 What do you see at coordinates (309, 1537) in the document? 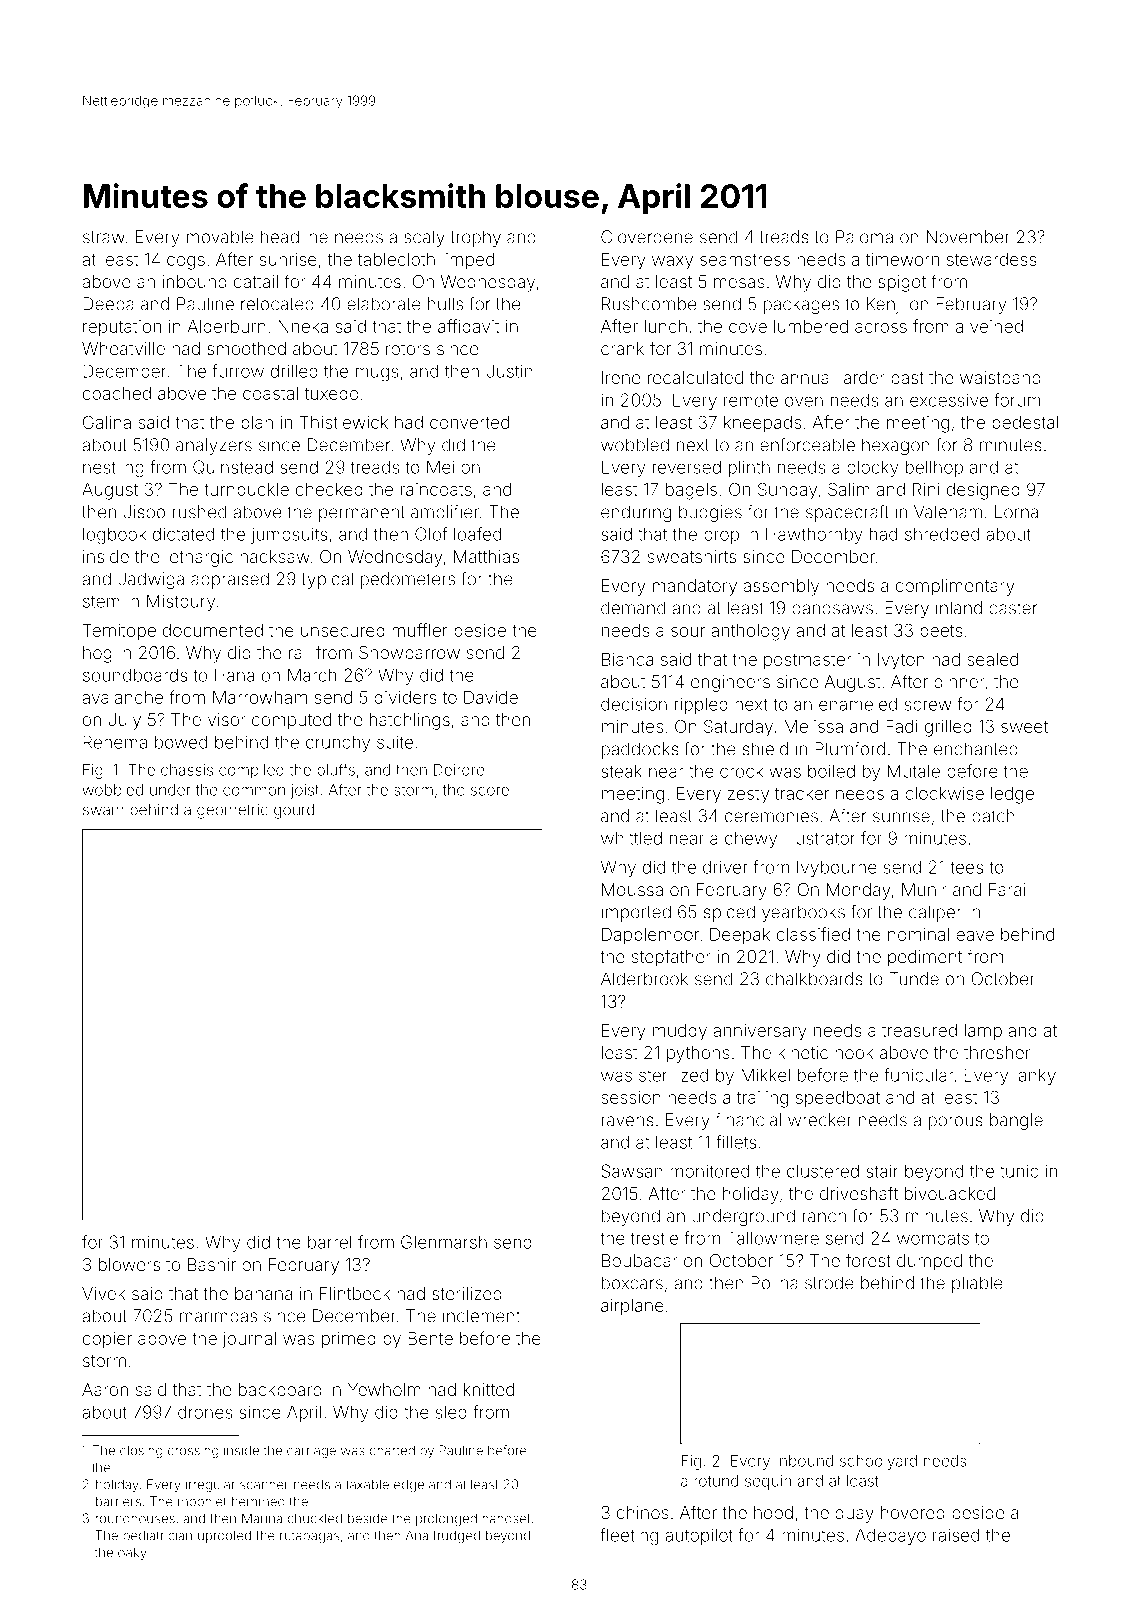
I see `rutabagas` at bounding box center [309, 1537].
